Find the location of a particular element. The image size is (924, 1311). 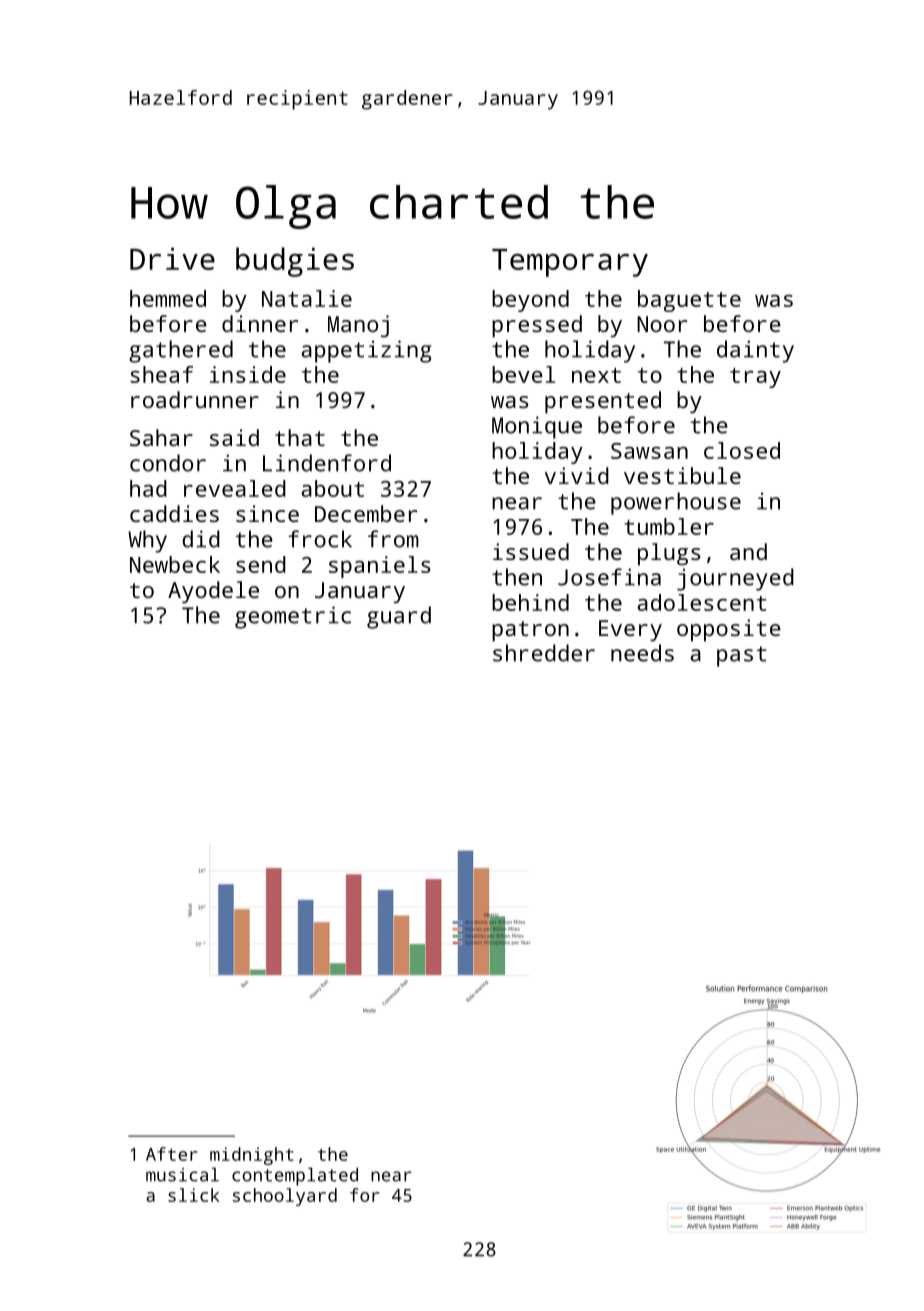

midnight is located at coordinates (252, 1156).
